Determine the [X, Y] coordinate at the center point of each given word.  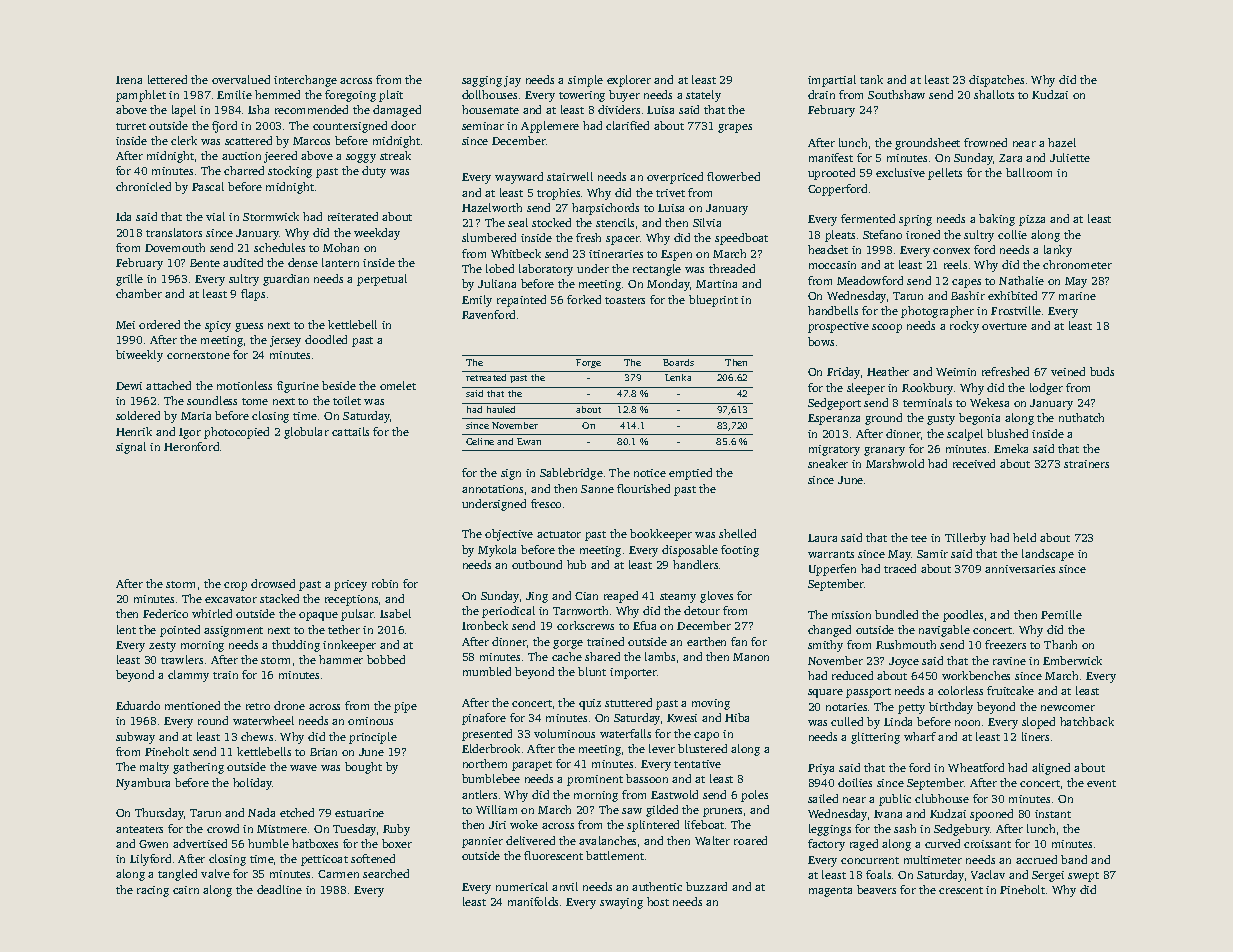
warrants [831, 554]
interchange [305, 81]
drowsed [273, 583]
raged [864, 845]
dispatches [996, 81]
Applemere [550, 127]
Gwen [153, 844]
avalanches [607, 840]
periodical [508, 612]
